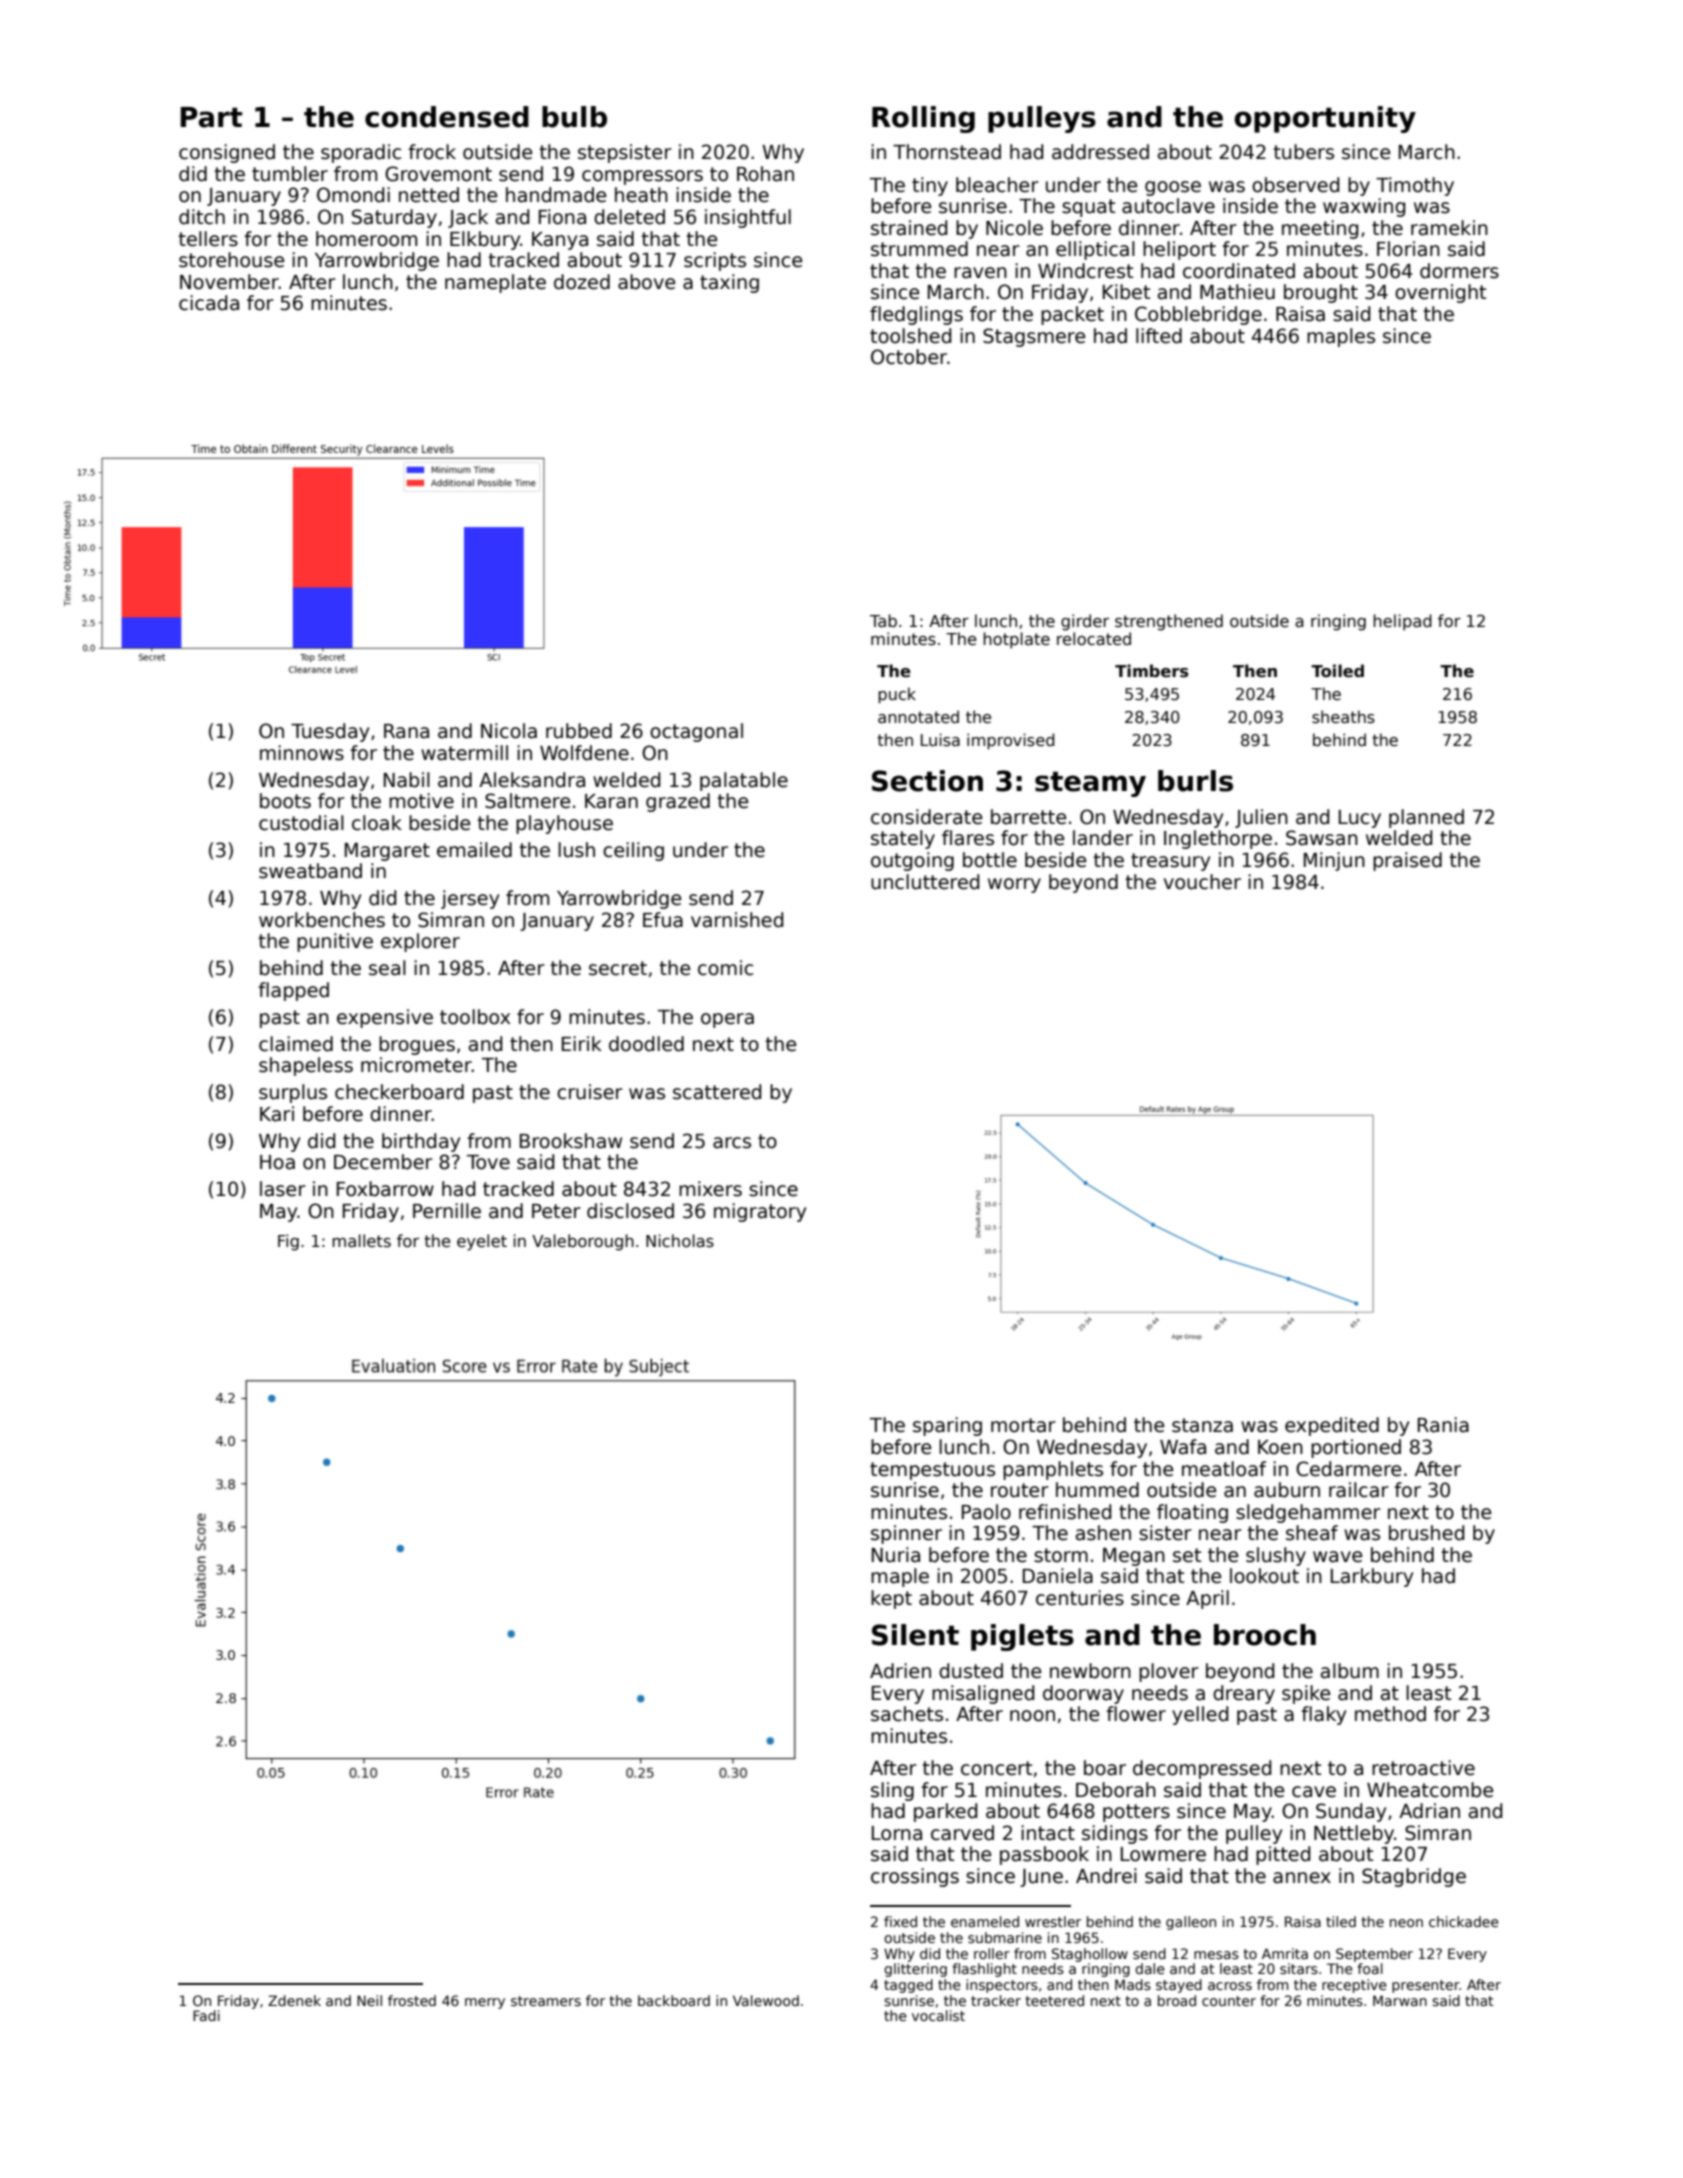  I want to click on Rania, so click(1443, 1425).
